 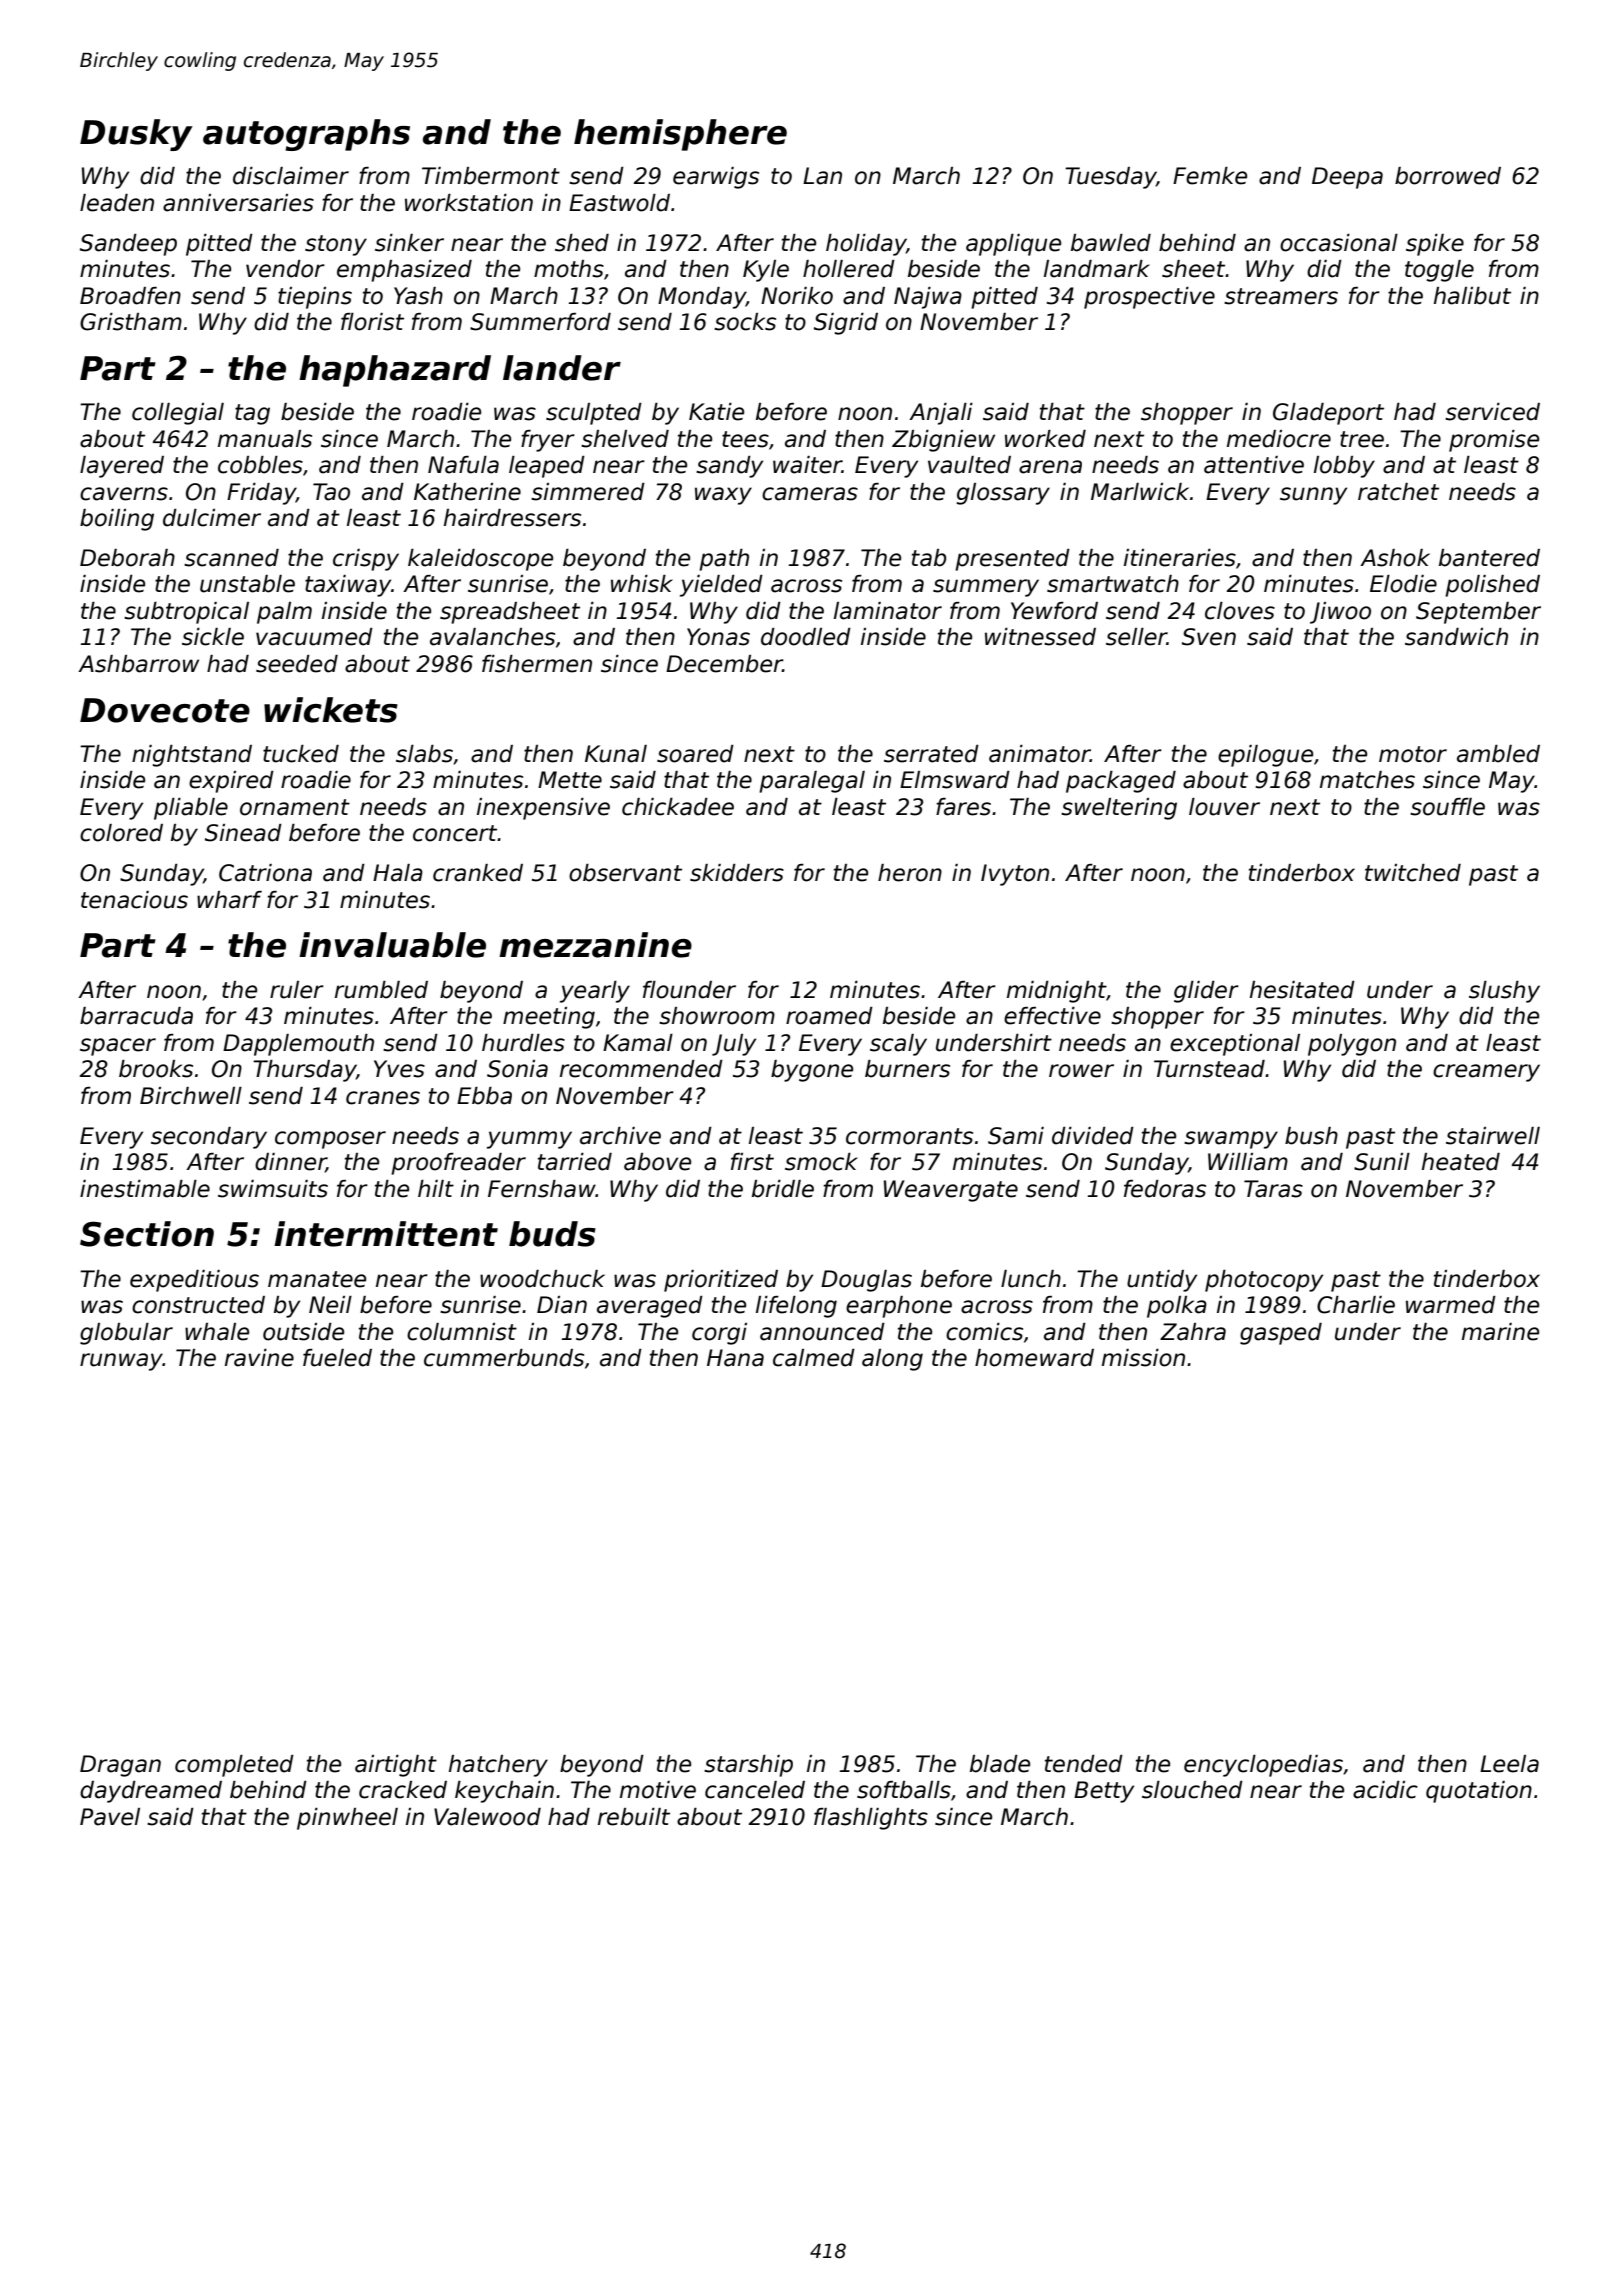 I want to click on packaged, so click(x=1121, y=782).
